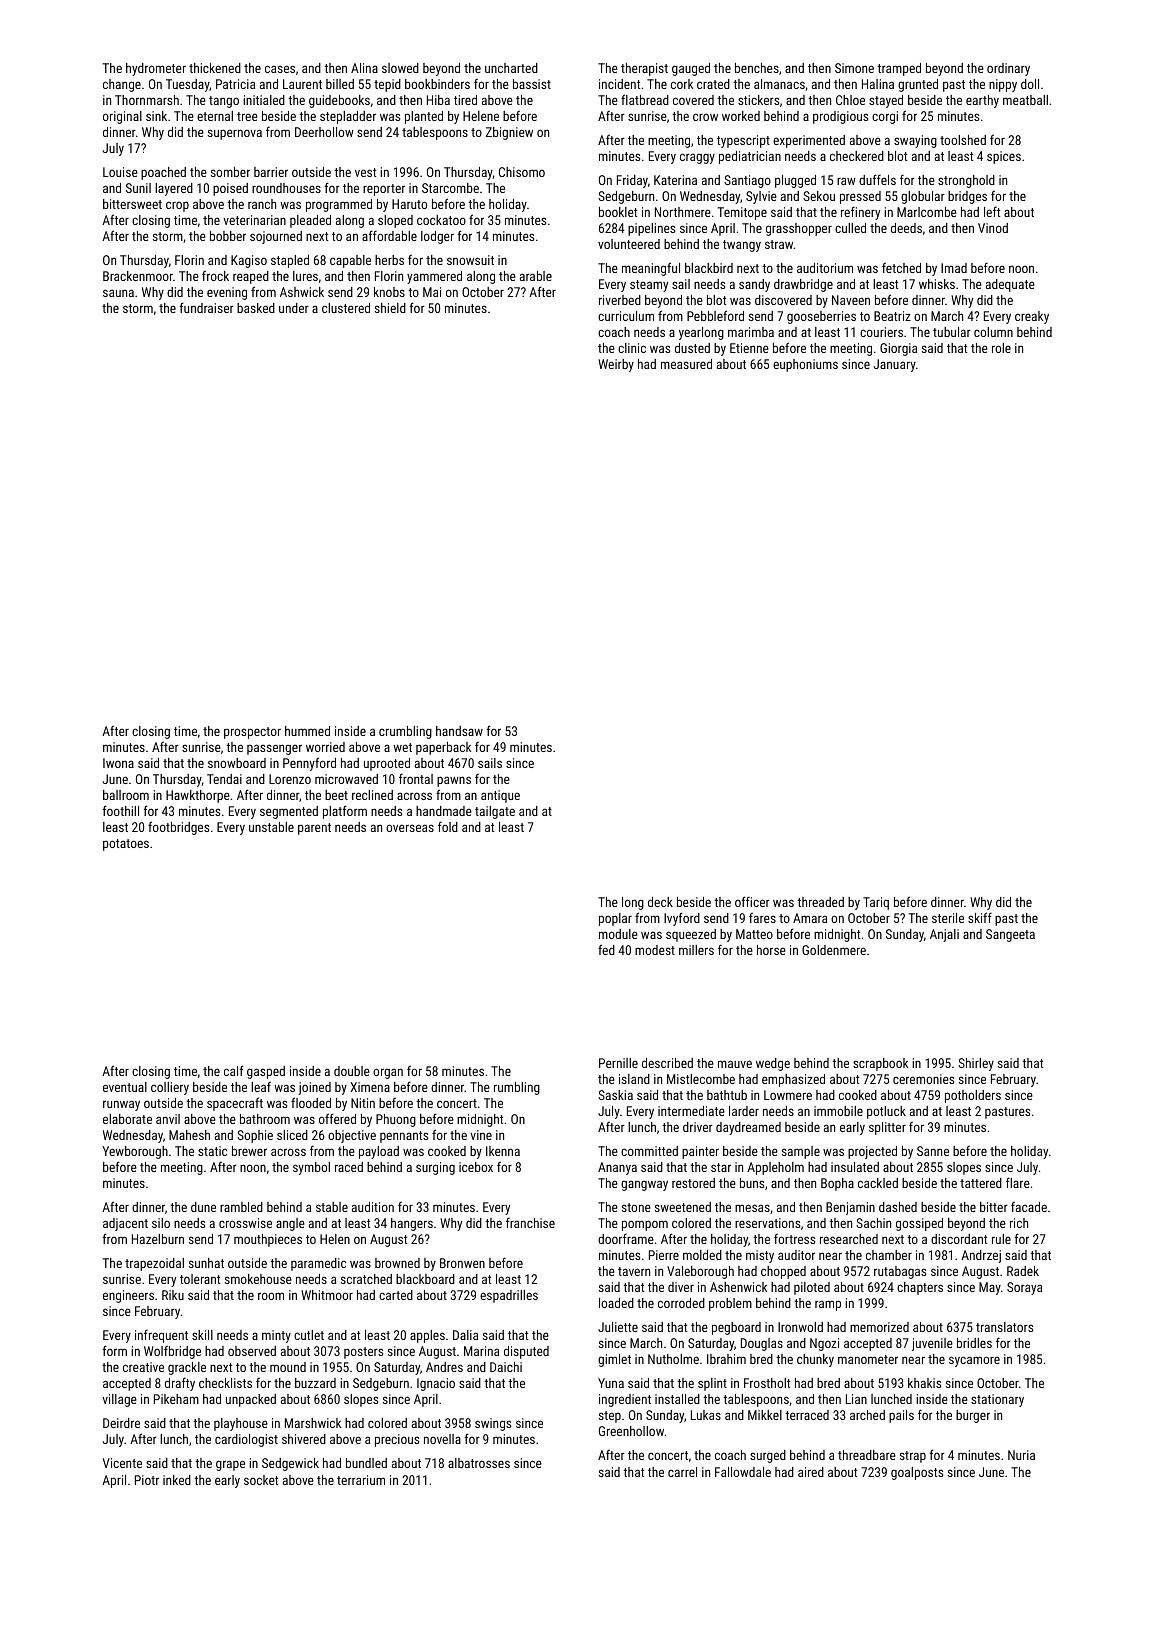  What do you see at coordinates (252, 733) in the image?
I see `prospector` at bounding box center [252, 733].
